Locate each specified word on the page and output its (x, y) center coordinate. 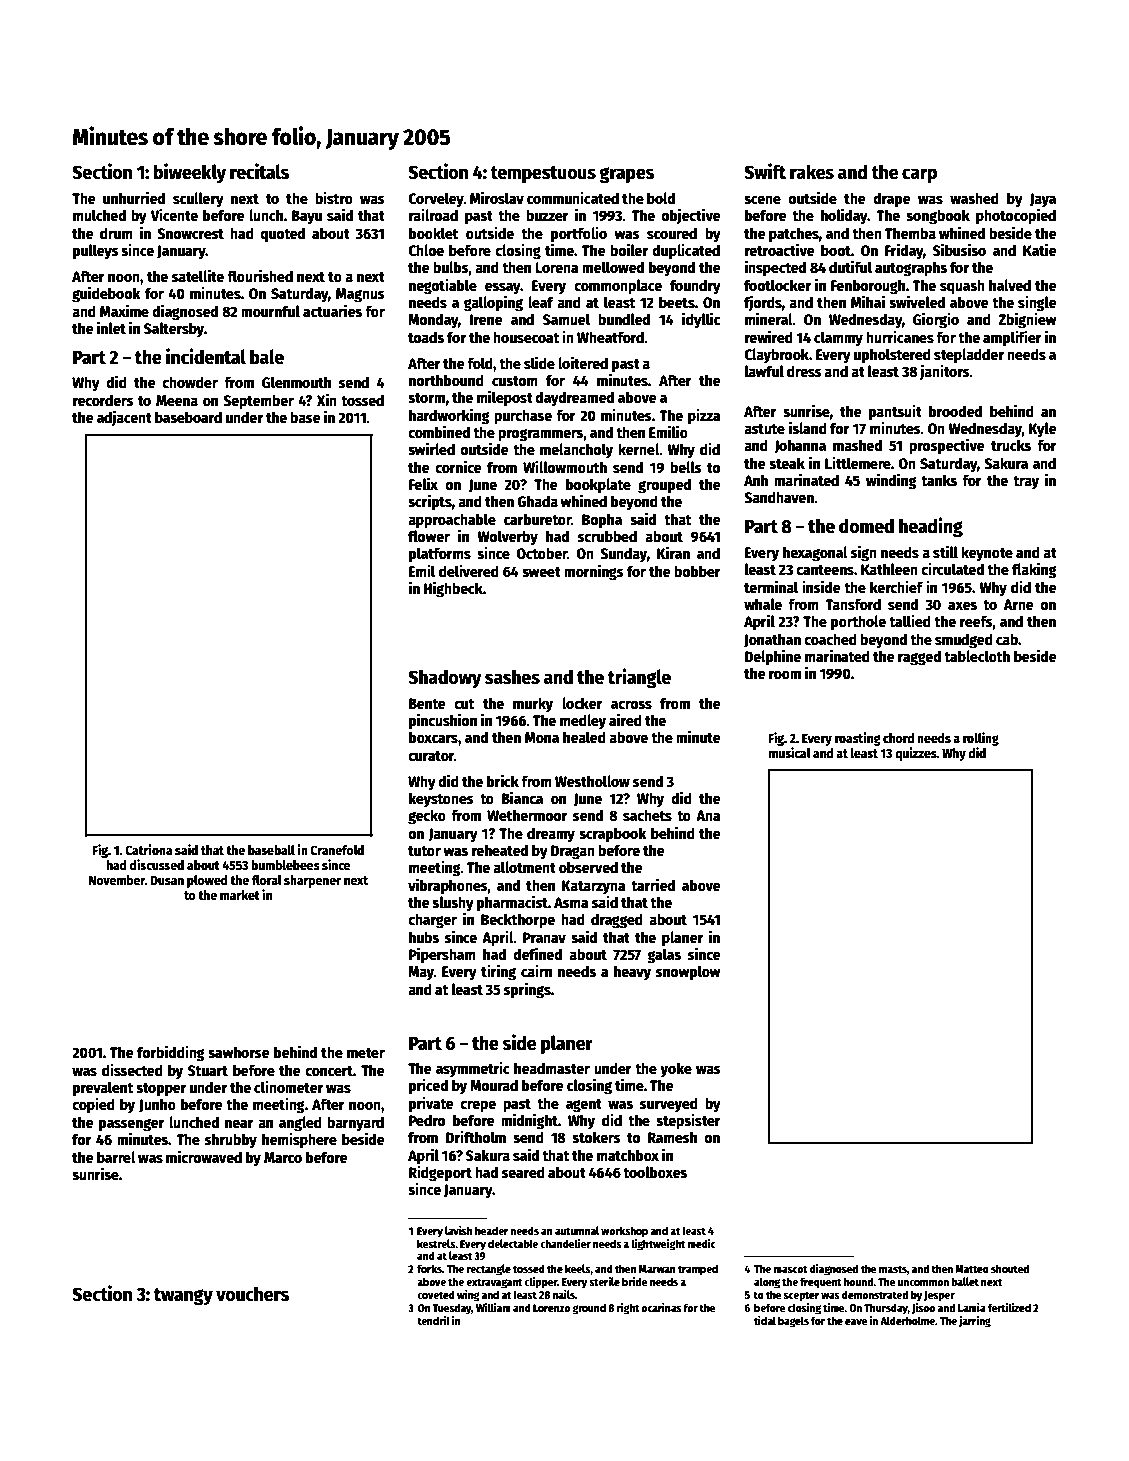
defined (537, 953)
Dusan (167, 880)
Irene (486, 319)
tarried (653, 884)
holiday (844, 216)
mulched (99, 215)
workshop (624, 1232)
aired (625, 719)
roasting (858, 739)
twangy (183, 1296)
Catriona (149, 849)
